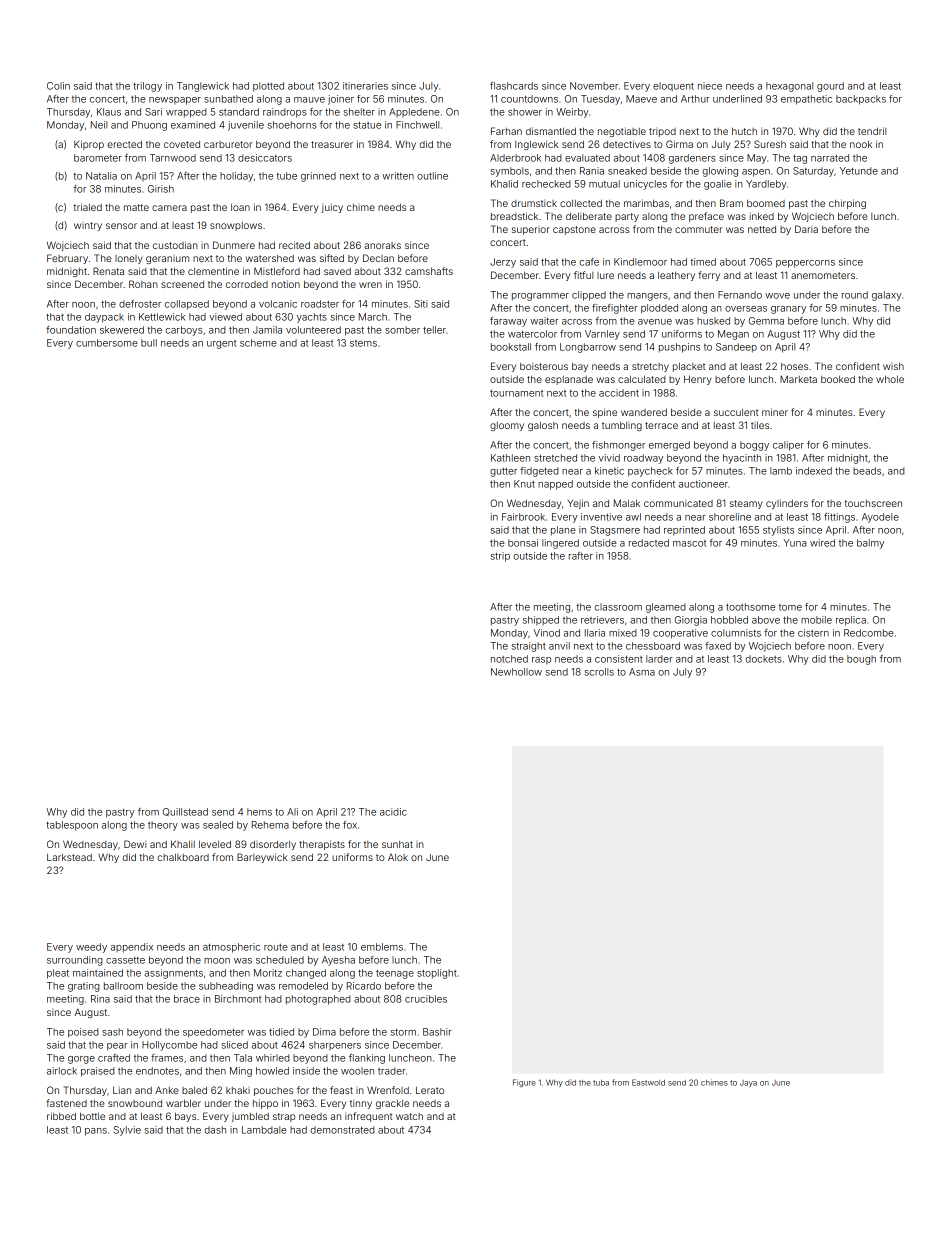  I want to click on Redcombe, so click(869, 633).
